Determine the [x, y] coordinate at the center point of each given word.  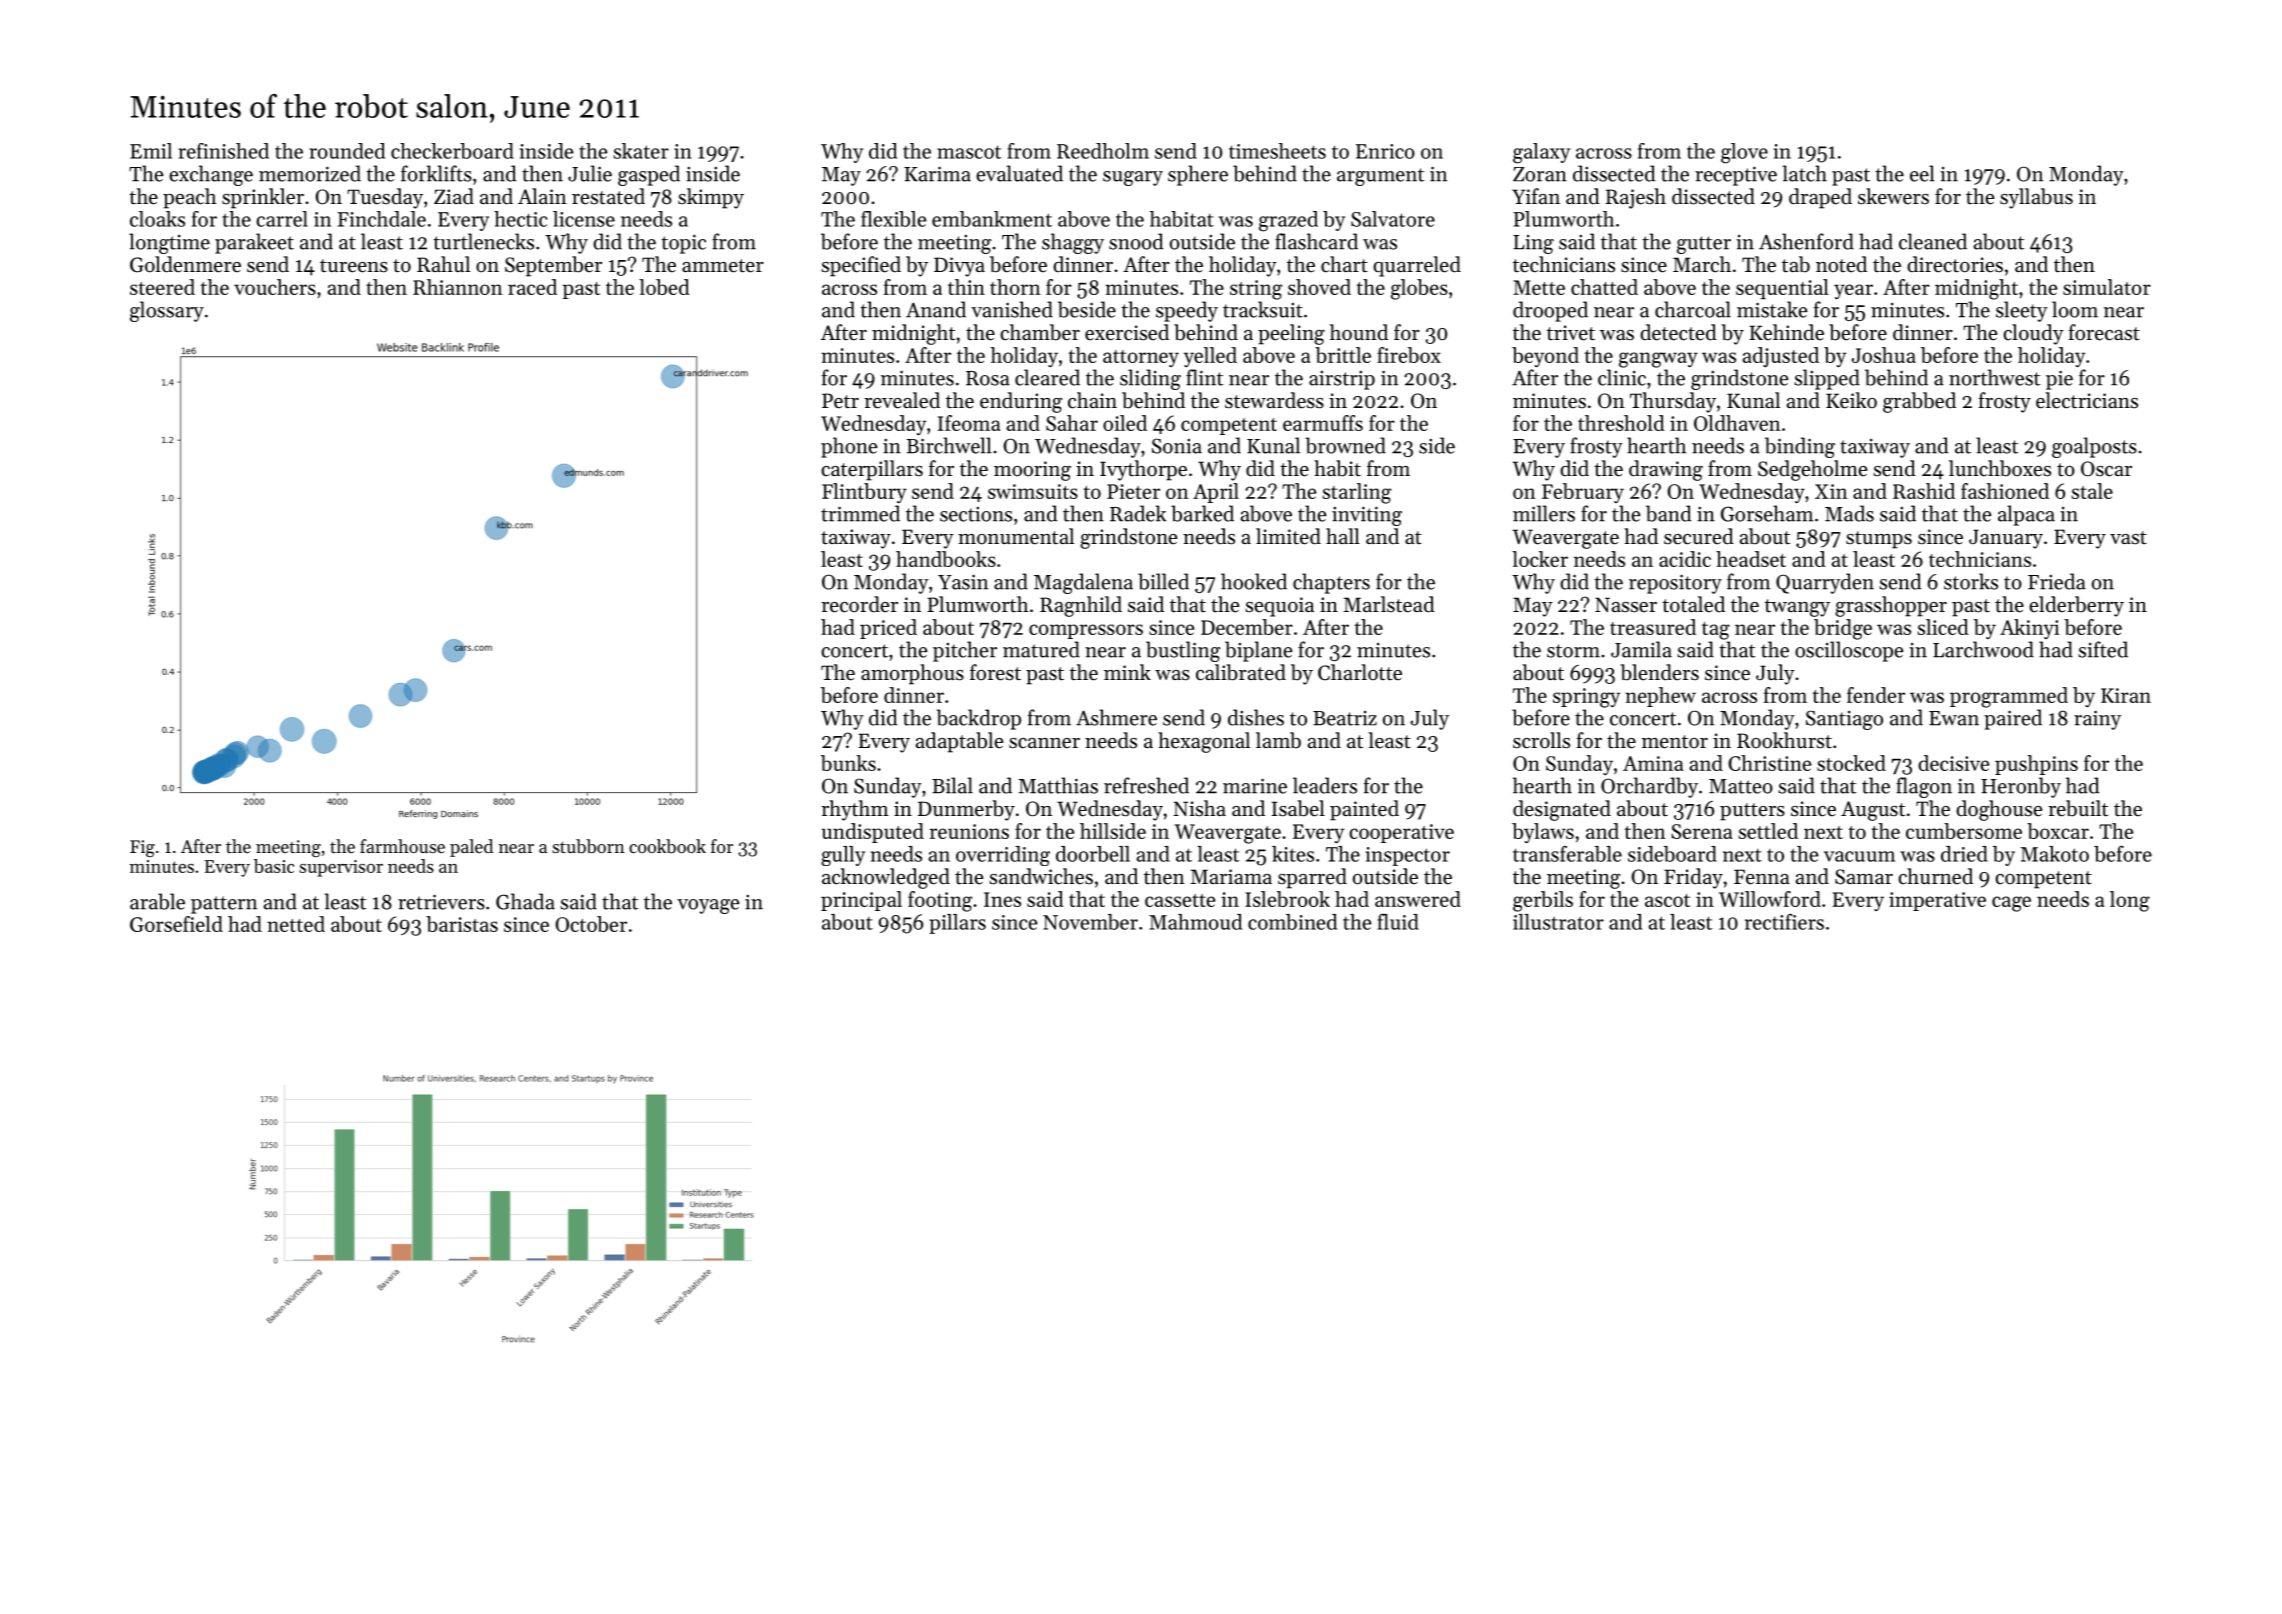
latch [1805, 173]
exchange [211, 175]
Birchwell [949, 445]
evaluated [1019, 173]
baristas [462, 924]
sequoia [1279, 607]
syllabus [2036, 198]
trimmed [860, 513]
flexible [893, 219]
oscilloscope [1849, 651]
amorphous [912, 674]
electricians [2087, 400]
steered [162, 287]
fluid [1398, 921]
